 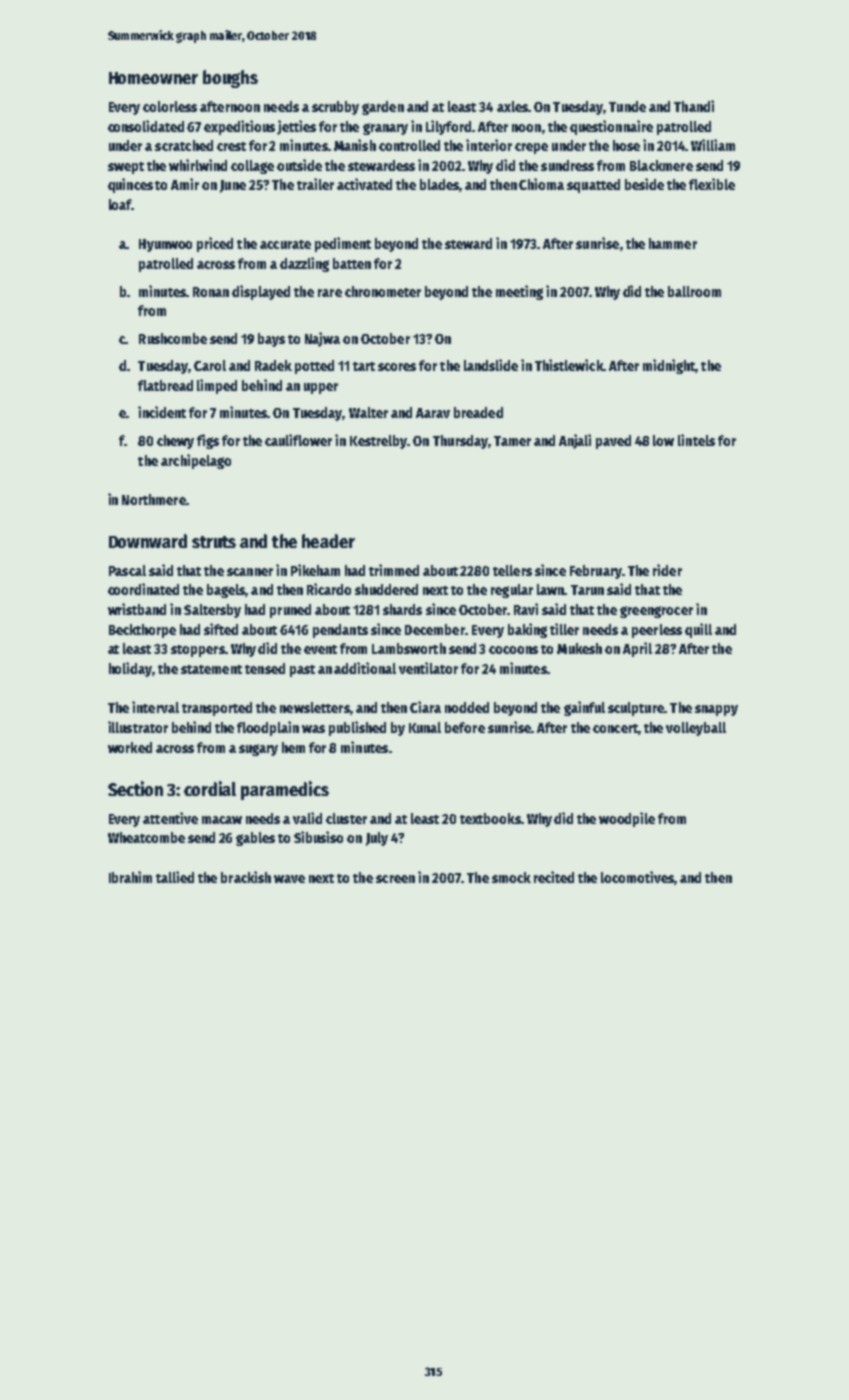 I want to click on loaf, so click(x=120, y=204).
